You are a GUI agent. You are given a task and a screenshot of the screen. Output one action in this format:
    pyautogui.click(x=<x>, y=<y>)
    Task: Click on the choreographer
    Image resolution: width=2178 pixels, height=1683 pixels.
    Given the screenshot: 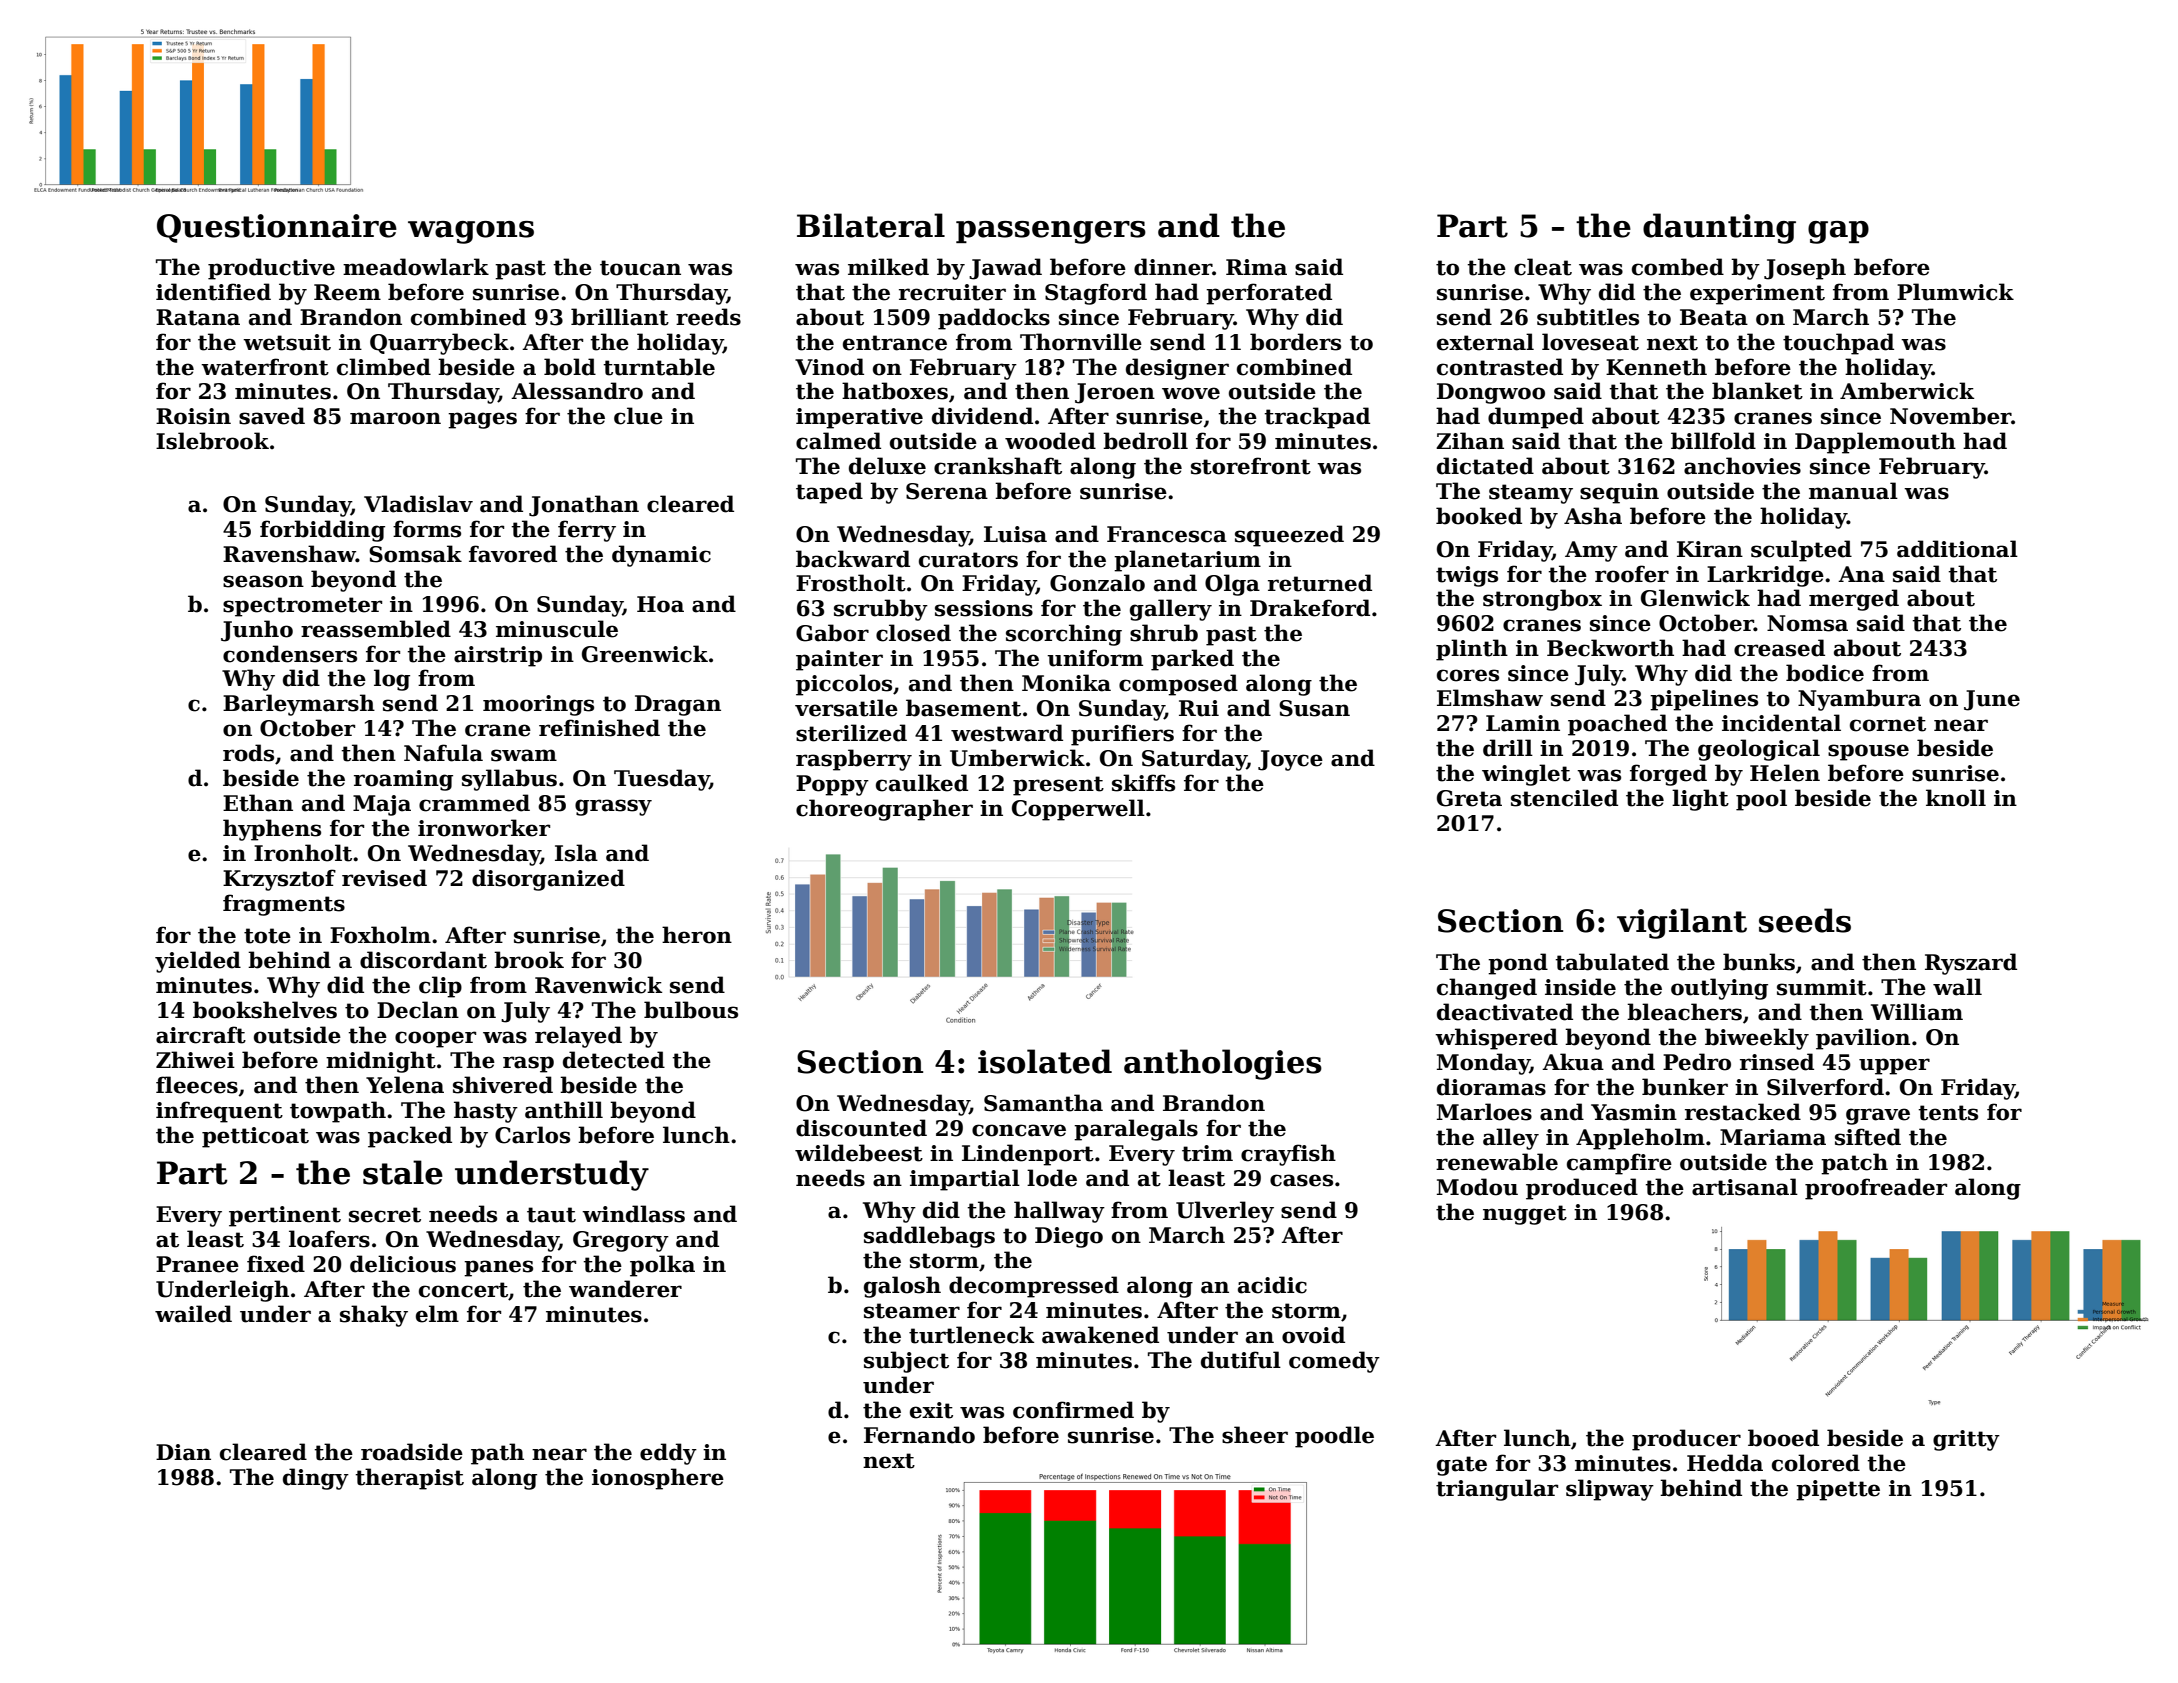 What is the action you would take?
    pyautogui.click(x=884, y=810)
